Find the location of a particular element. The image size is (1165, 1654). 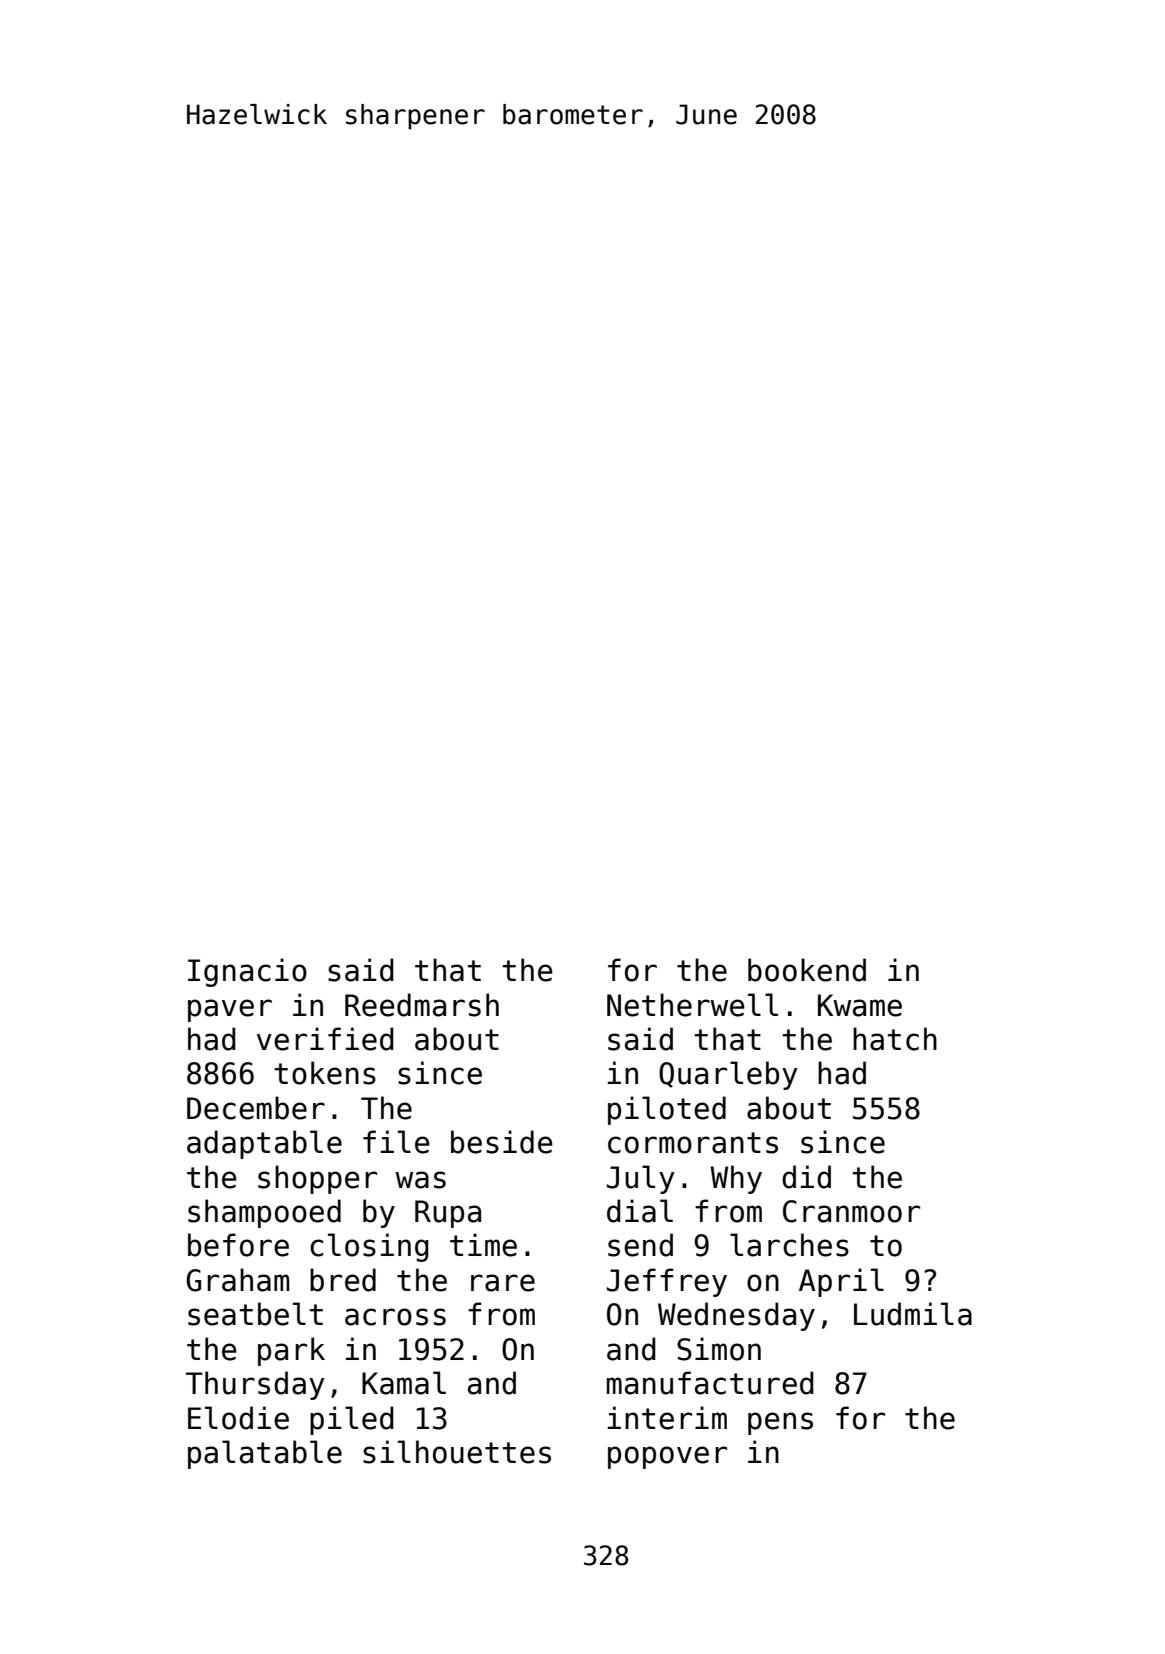

bred is located at coordinates (343, 1280).
